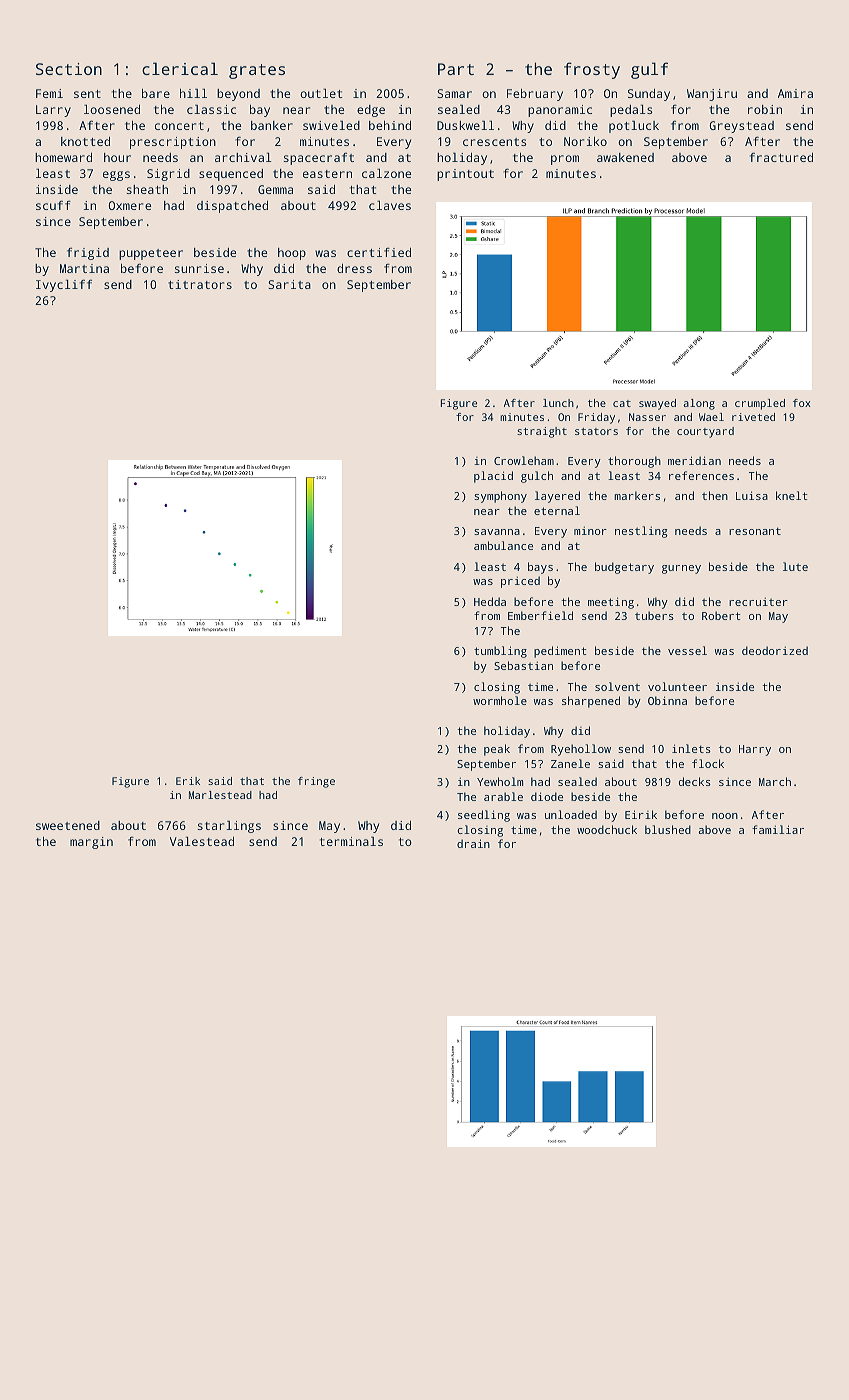  Describe the element at coordinates (188, 781) in the page. I see `Erik` at that location.
